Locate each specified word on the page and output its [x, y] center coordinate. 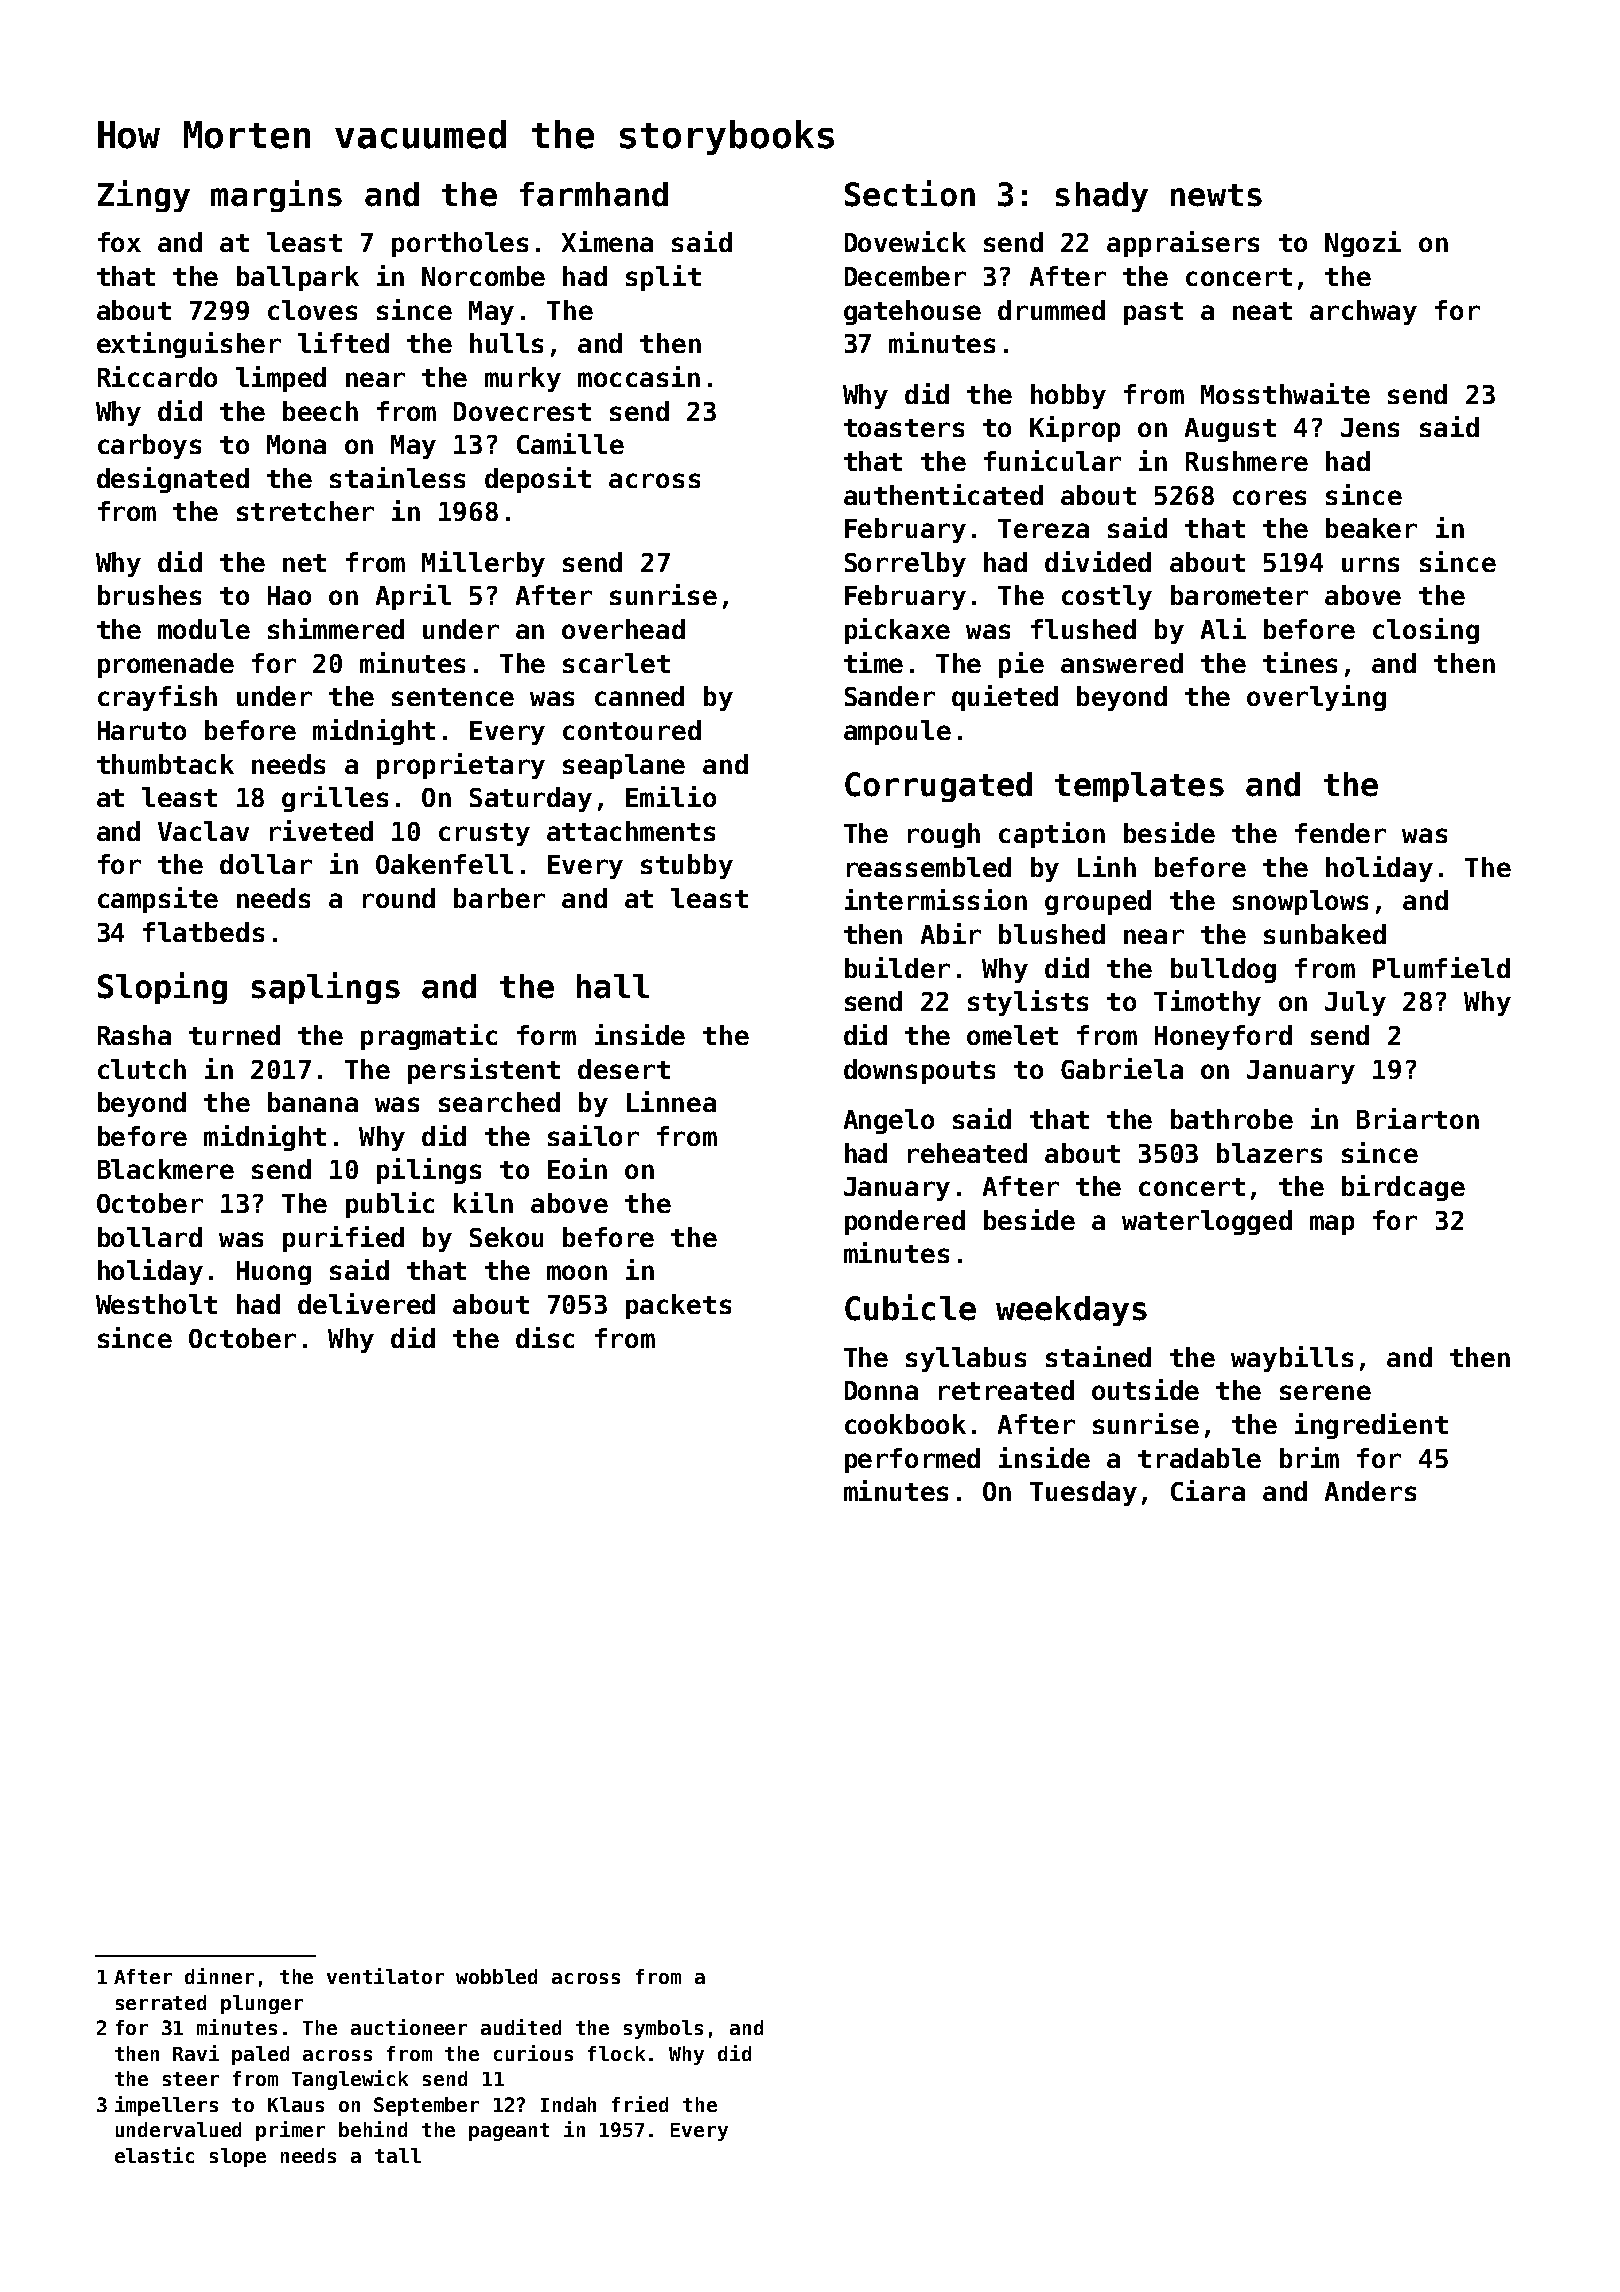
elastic [154, 2155]
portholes [460, 244]
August [1230, 430]
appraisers [1183, 244]
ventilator [385, 1976]
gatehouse [912, 312]
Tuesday [1083, 1493]
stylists [1028, 1003]
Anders [1370, 1491]
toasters [904, 428]
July [1355, 1003]
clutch [142, 1069]
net [304, 563]
